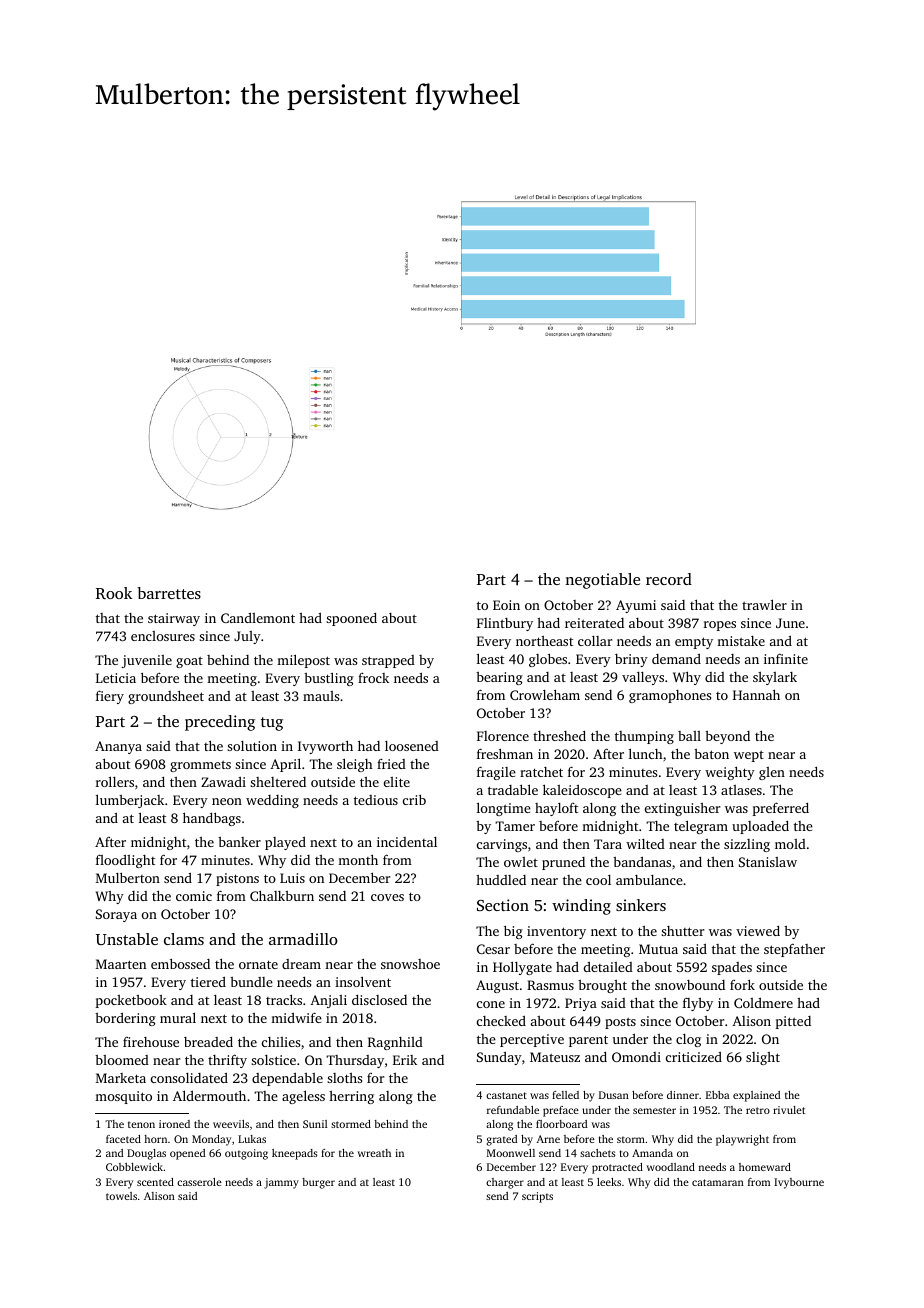  What do you see at coordinates (292, 878) in the page?
I see `Luis` at bounding box center [292, 878].
